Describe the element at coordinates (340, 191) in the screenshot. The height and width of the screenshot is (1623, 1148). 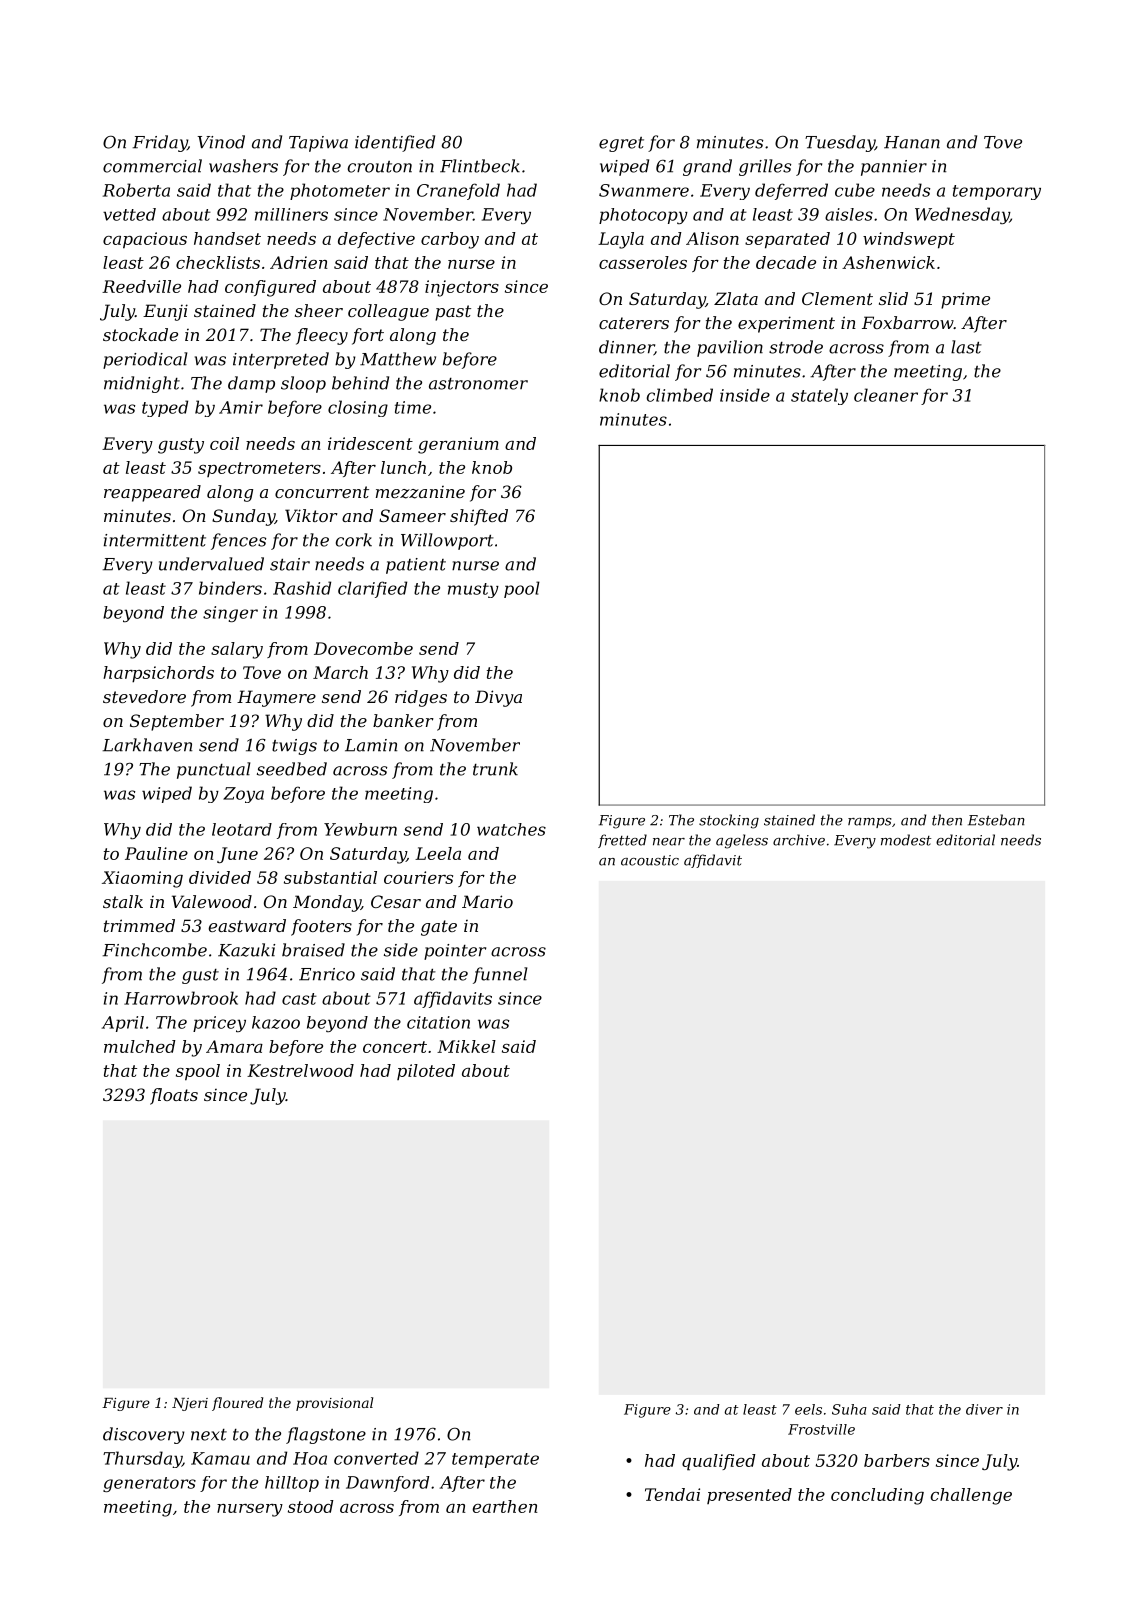
I see `photometer` at that location.
